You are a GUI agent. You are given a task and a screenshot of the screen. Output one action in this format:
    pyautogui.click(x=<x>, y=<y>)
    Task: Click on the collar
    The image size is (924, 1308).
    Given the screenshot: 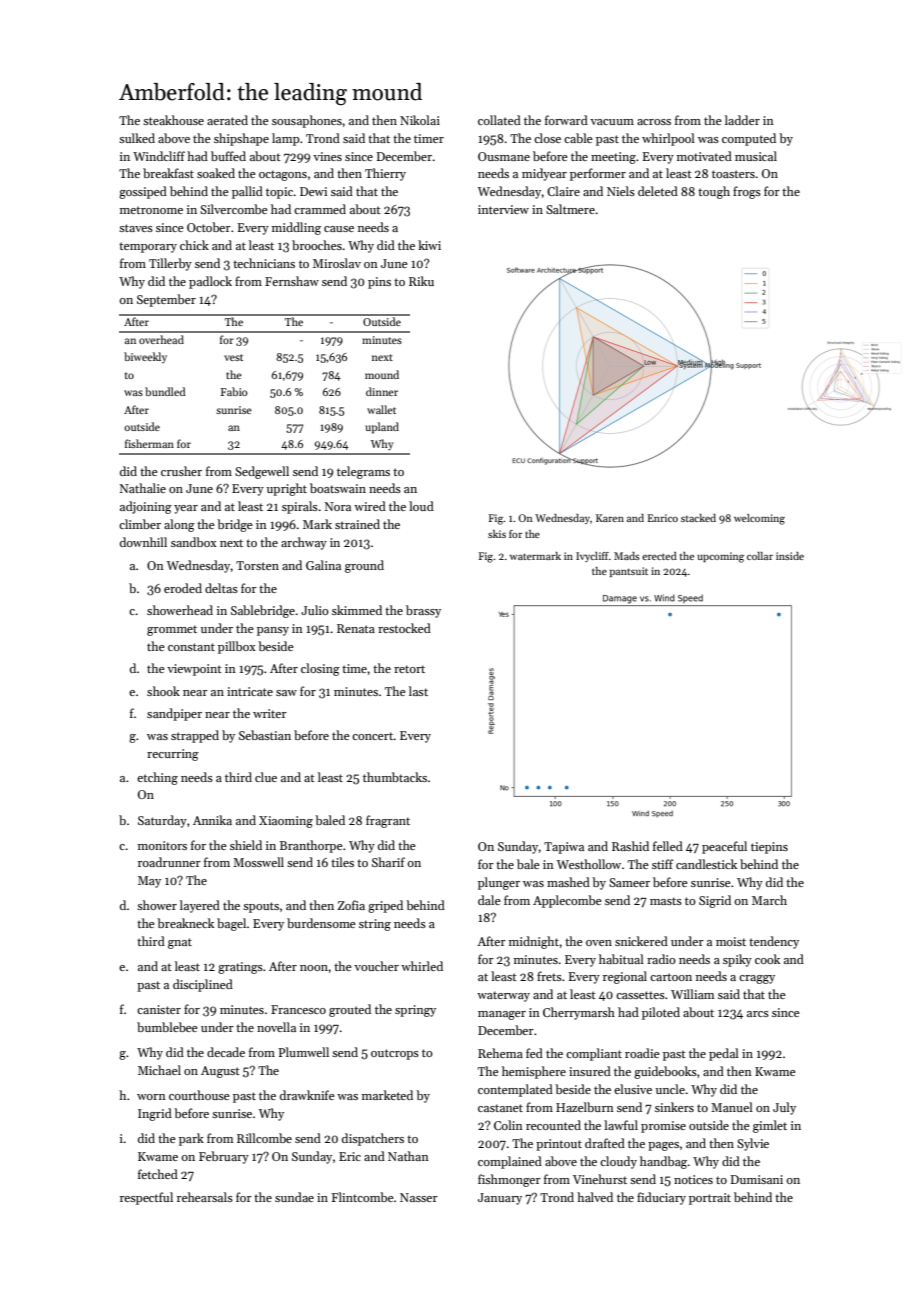 What is the action you would take?
    pyautogui.click(x=760, y=556)
